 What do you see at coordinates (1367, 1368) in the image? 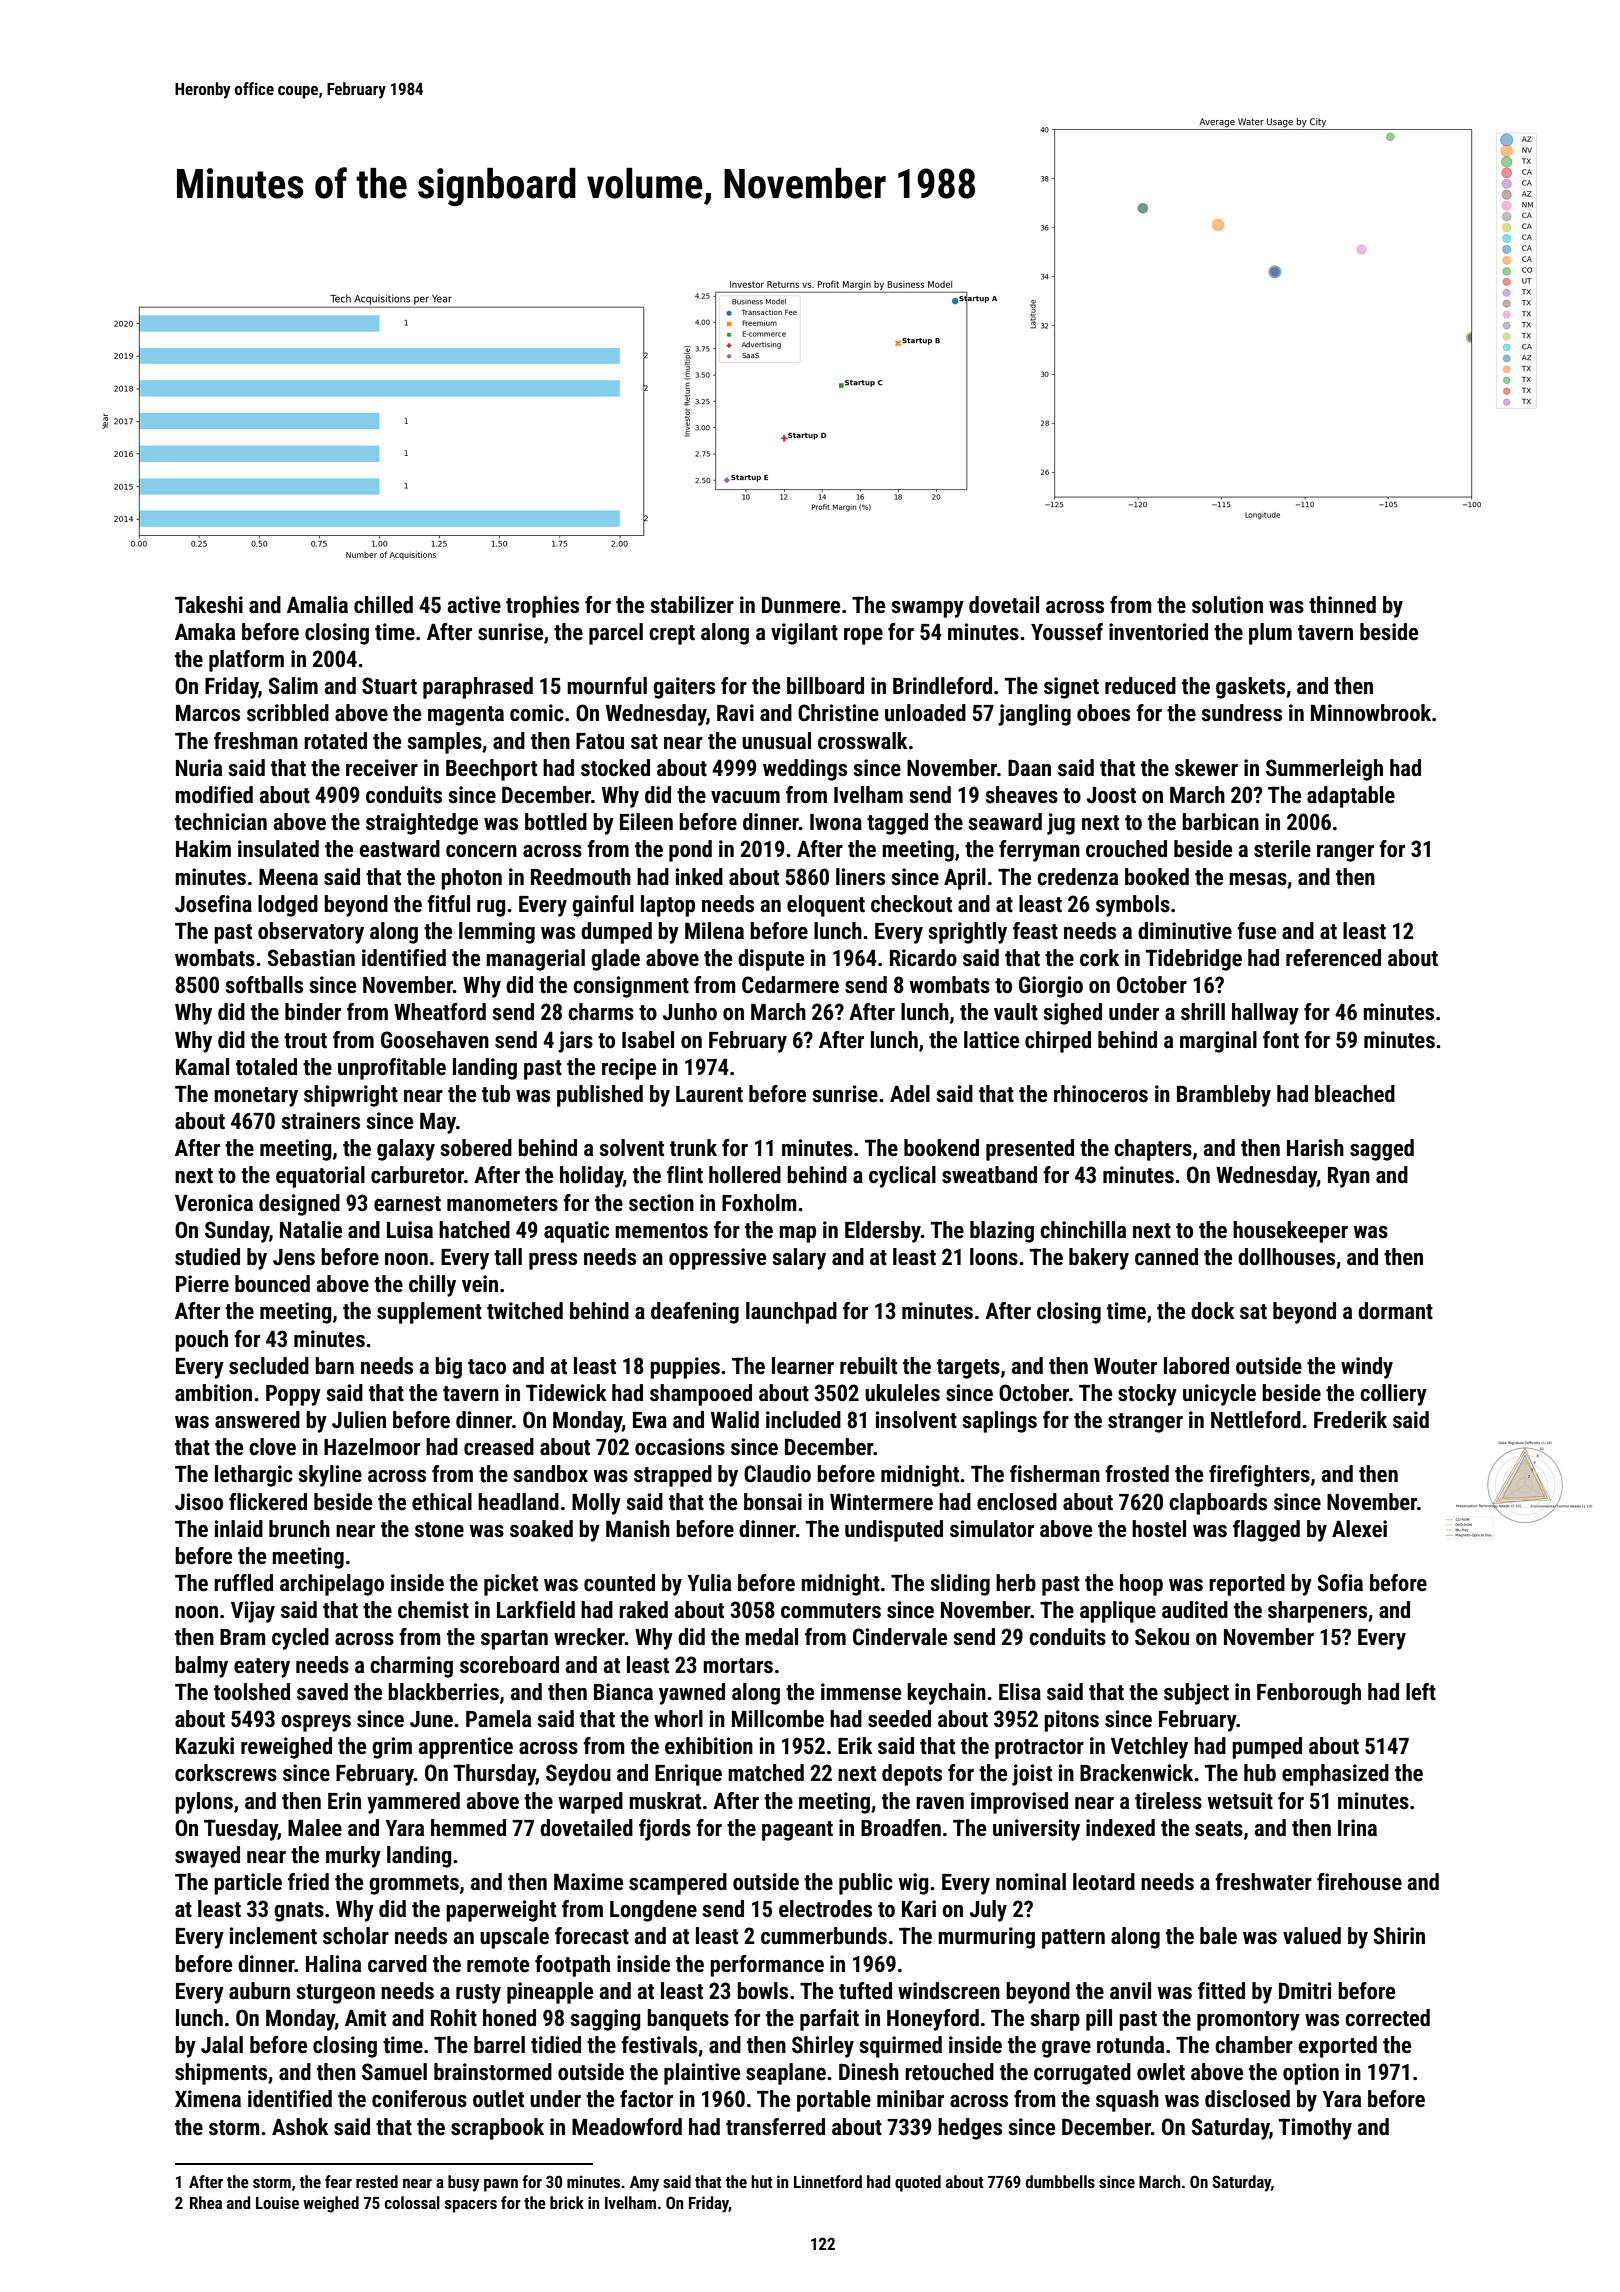
I see `windy` at bounding box center [1367, 1368].
